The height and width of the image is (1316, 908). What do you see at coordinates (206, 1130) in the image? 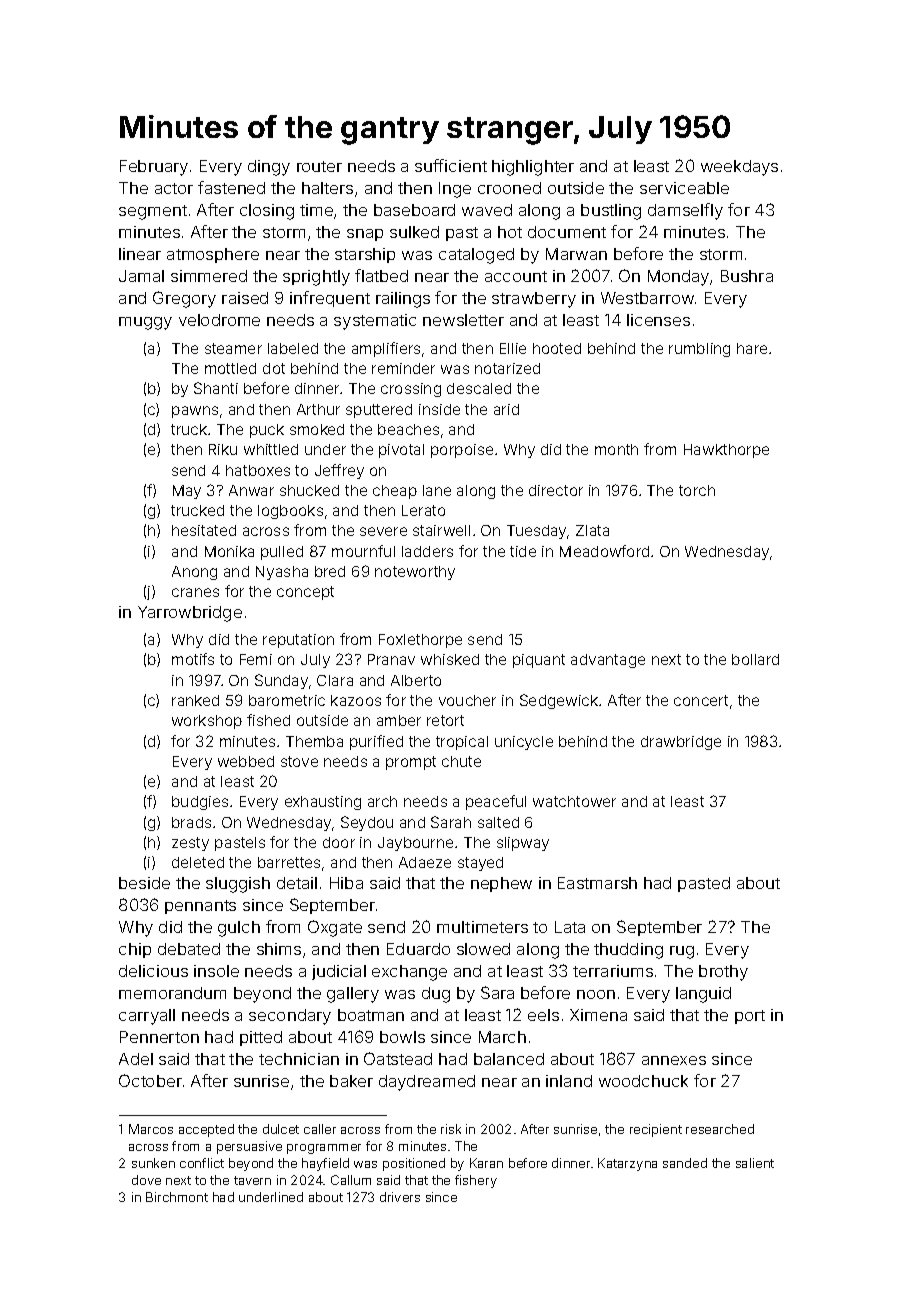
I see `accepted` at bounding box center [206, 1130].
